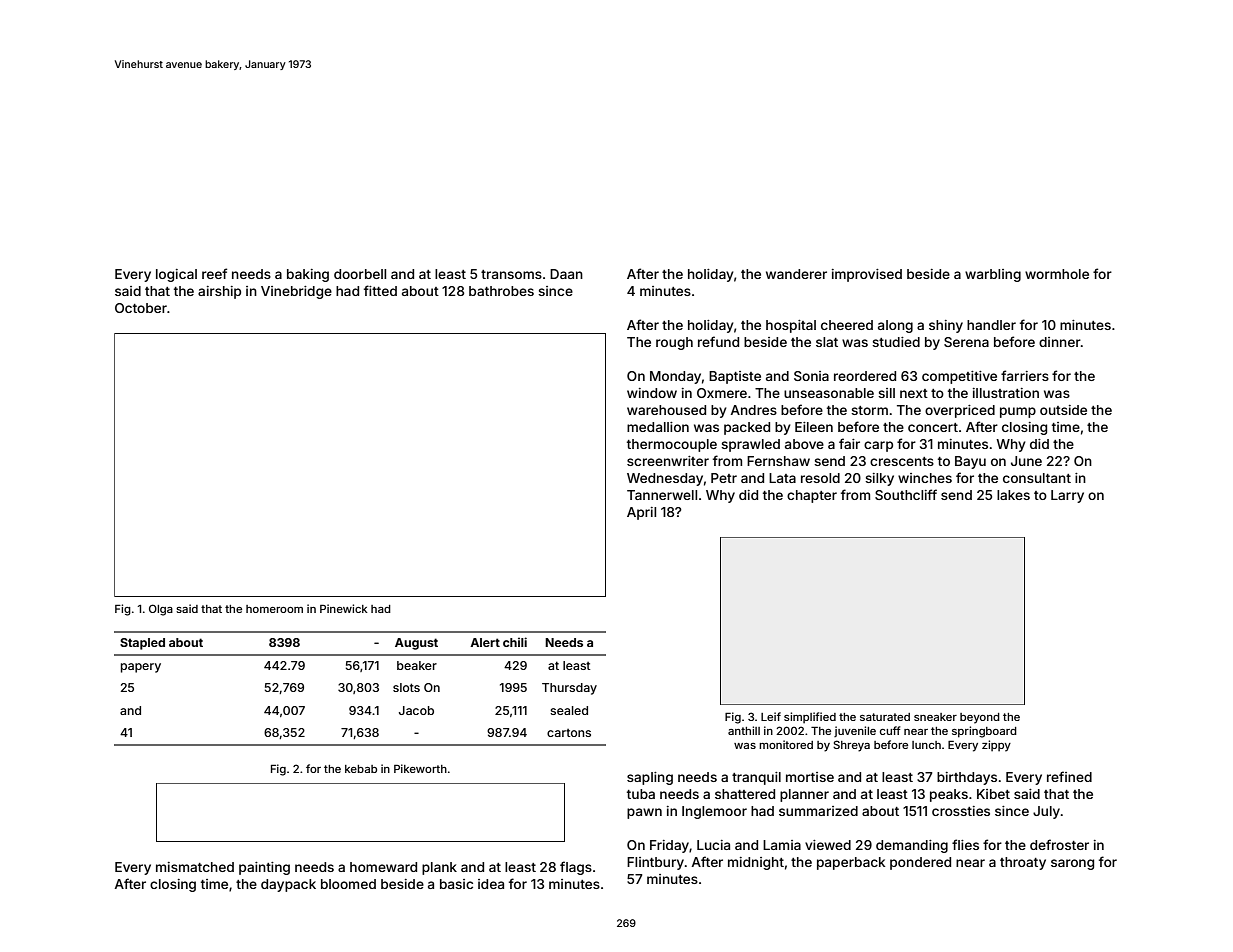 This page has height=952, width=1233. Describe the element at coordinates (515, 642) in the page. I see `chili` at that location.
